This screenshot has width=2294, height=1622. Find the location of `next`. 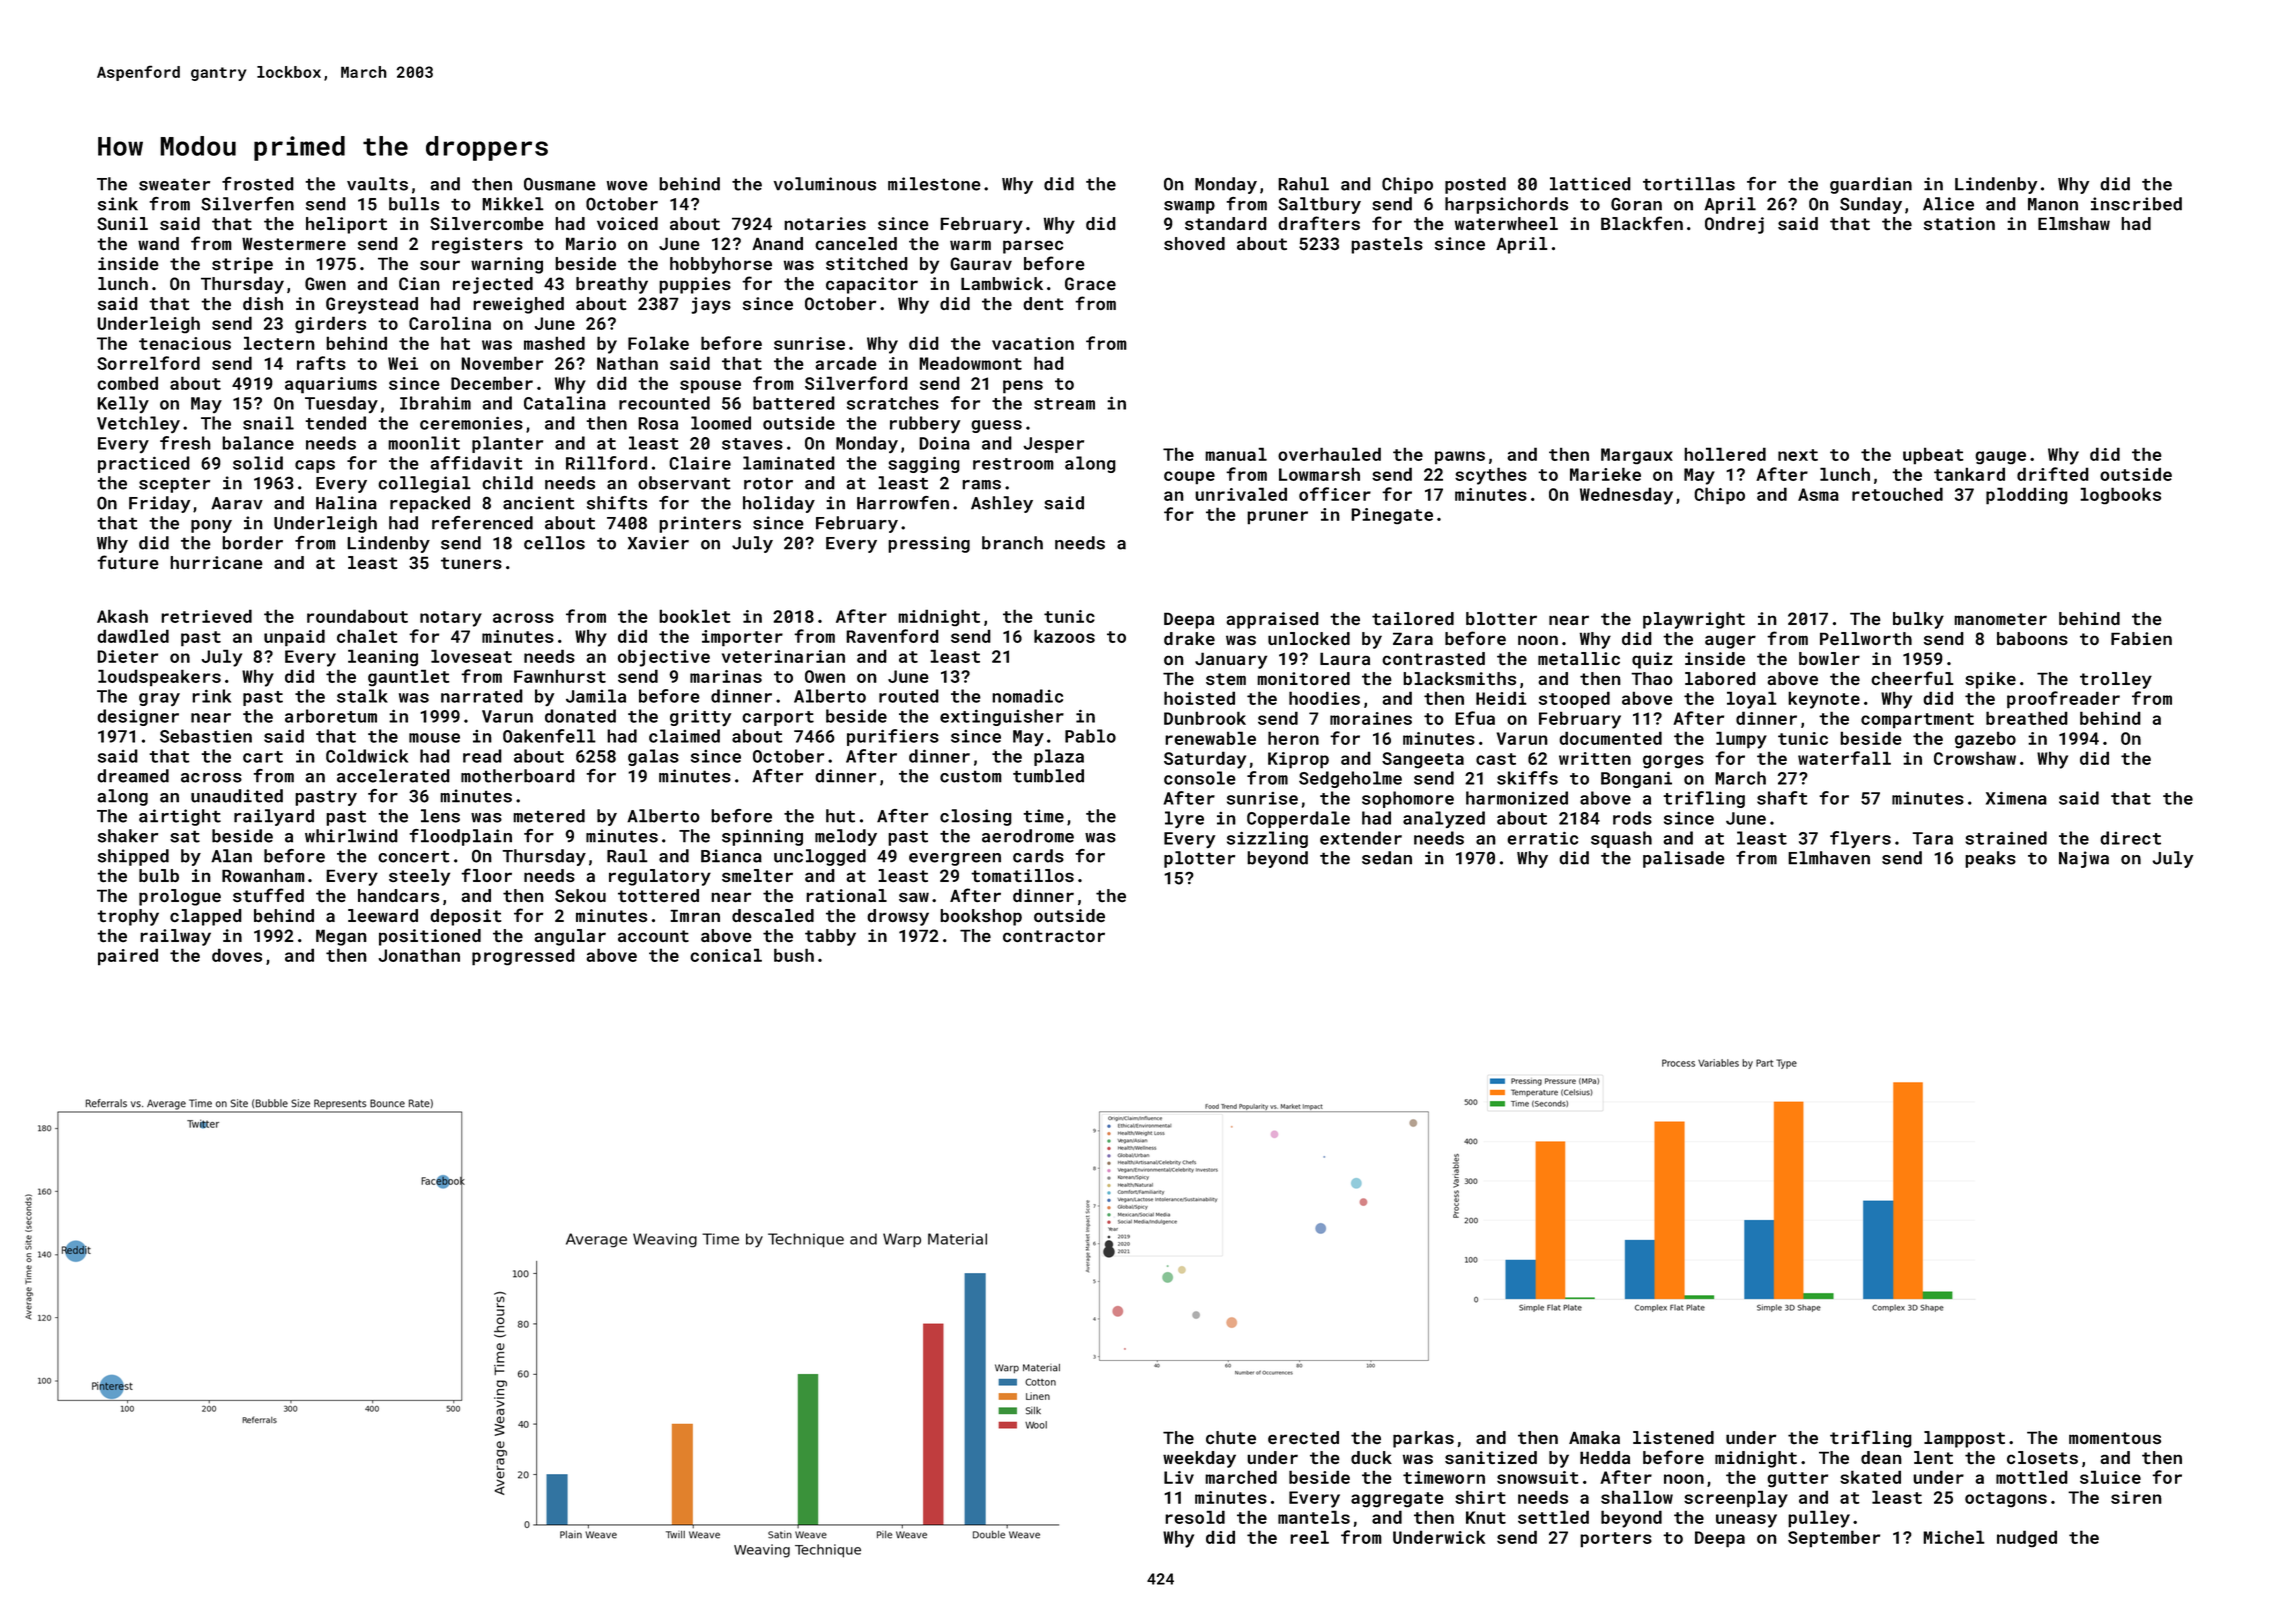

next is located at coordinates (1798, 455).
